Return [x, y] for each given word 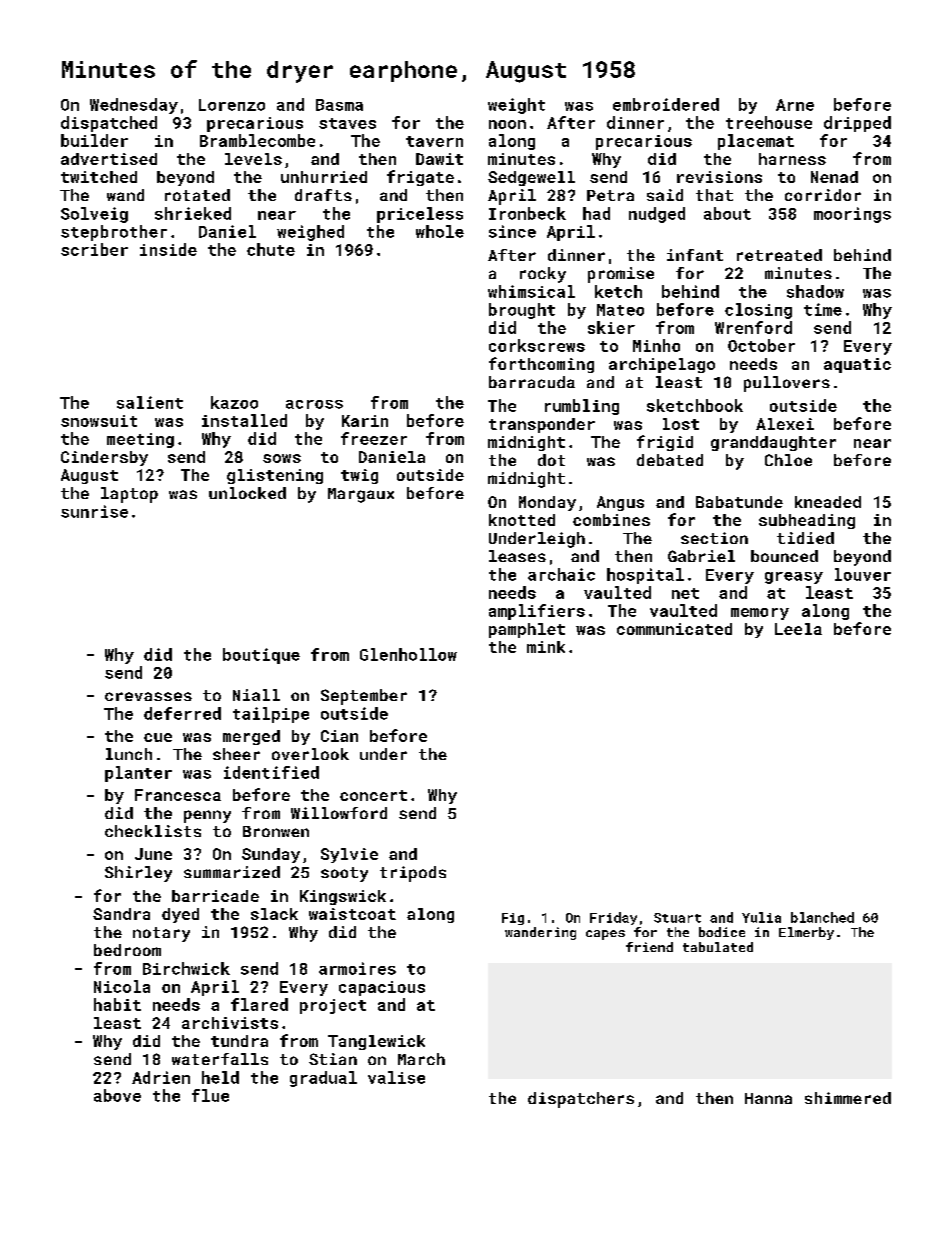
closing [758, 311]
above [117, 1095]
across [314, 404]
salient [150, 402]
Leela [798, 629]
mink [546, 647]
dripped [857, 124]
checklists [153, 831]
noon [507, 124]
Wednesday [134, 106]
